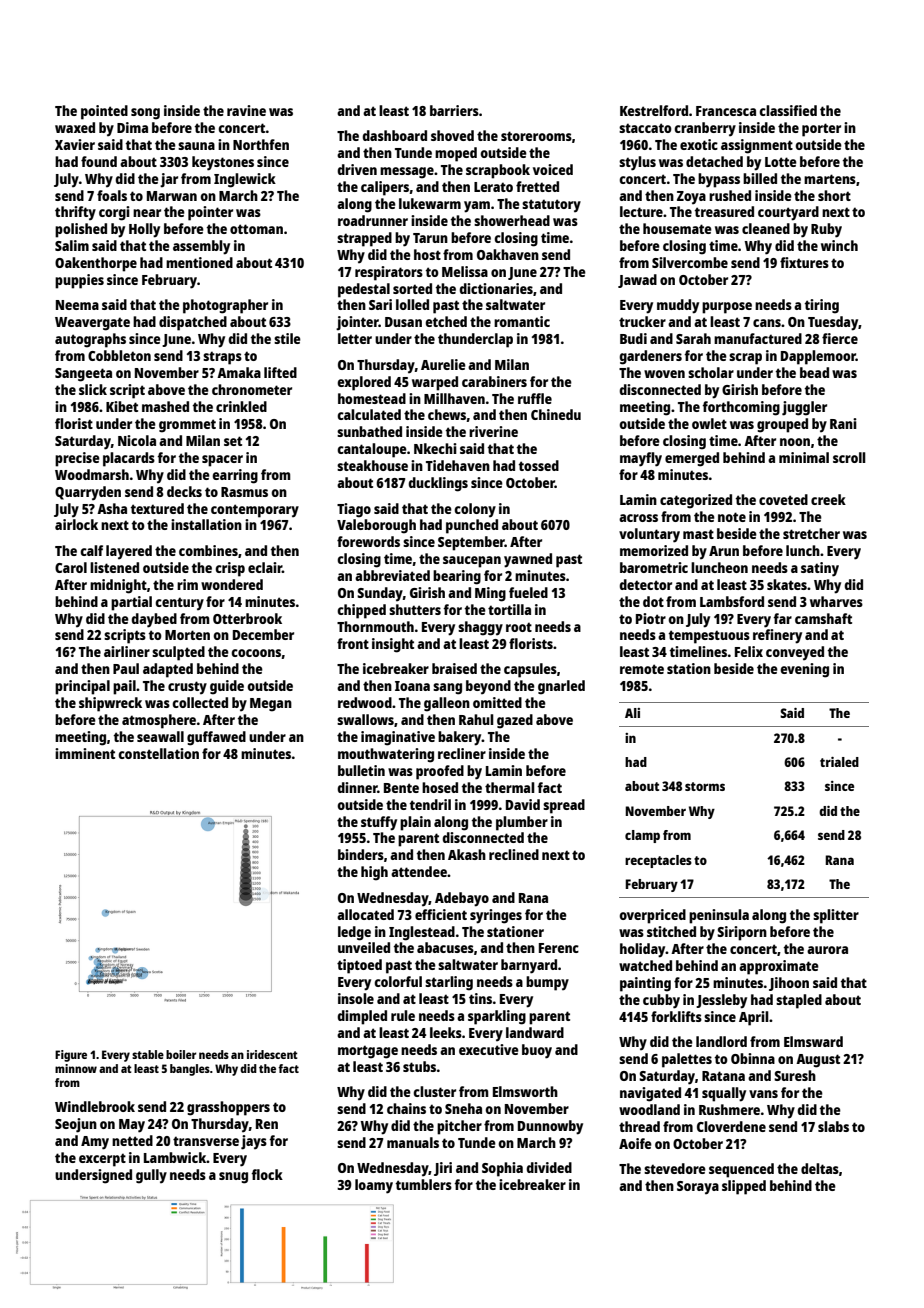 The width and height of the screenshot is (924, 1308). I want to click on slipped, so click(744, 1187).
